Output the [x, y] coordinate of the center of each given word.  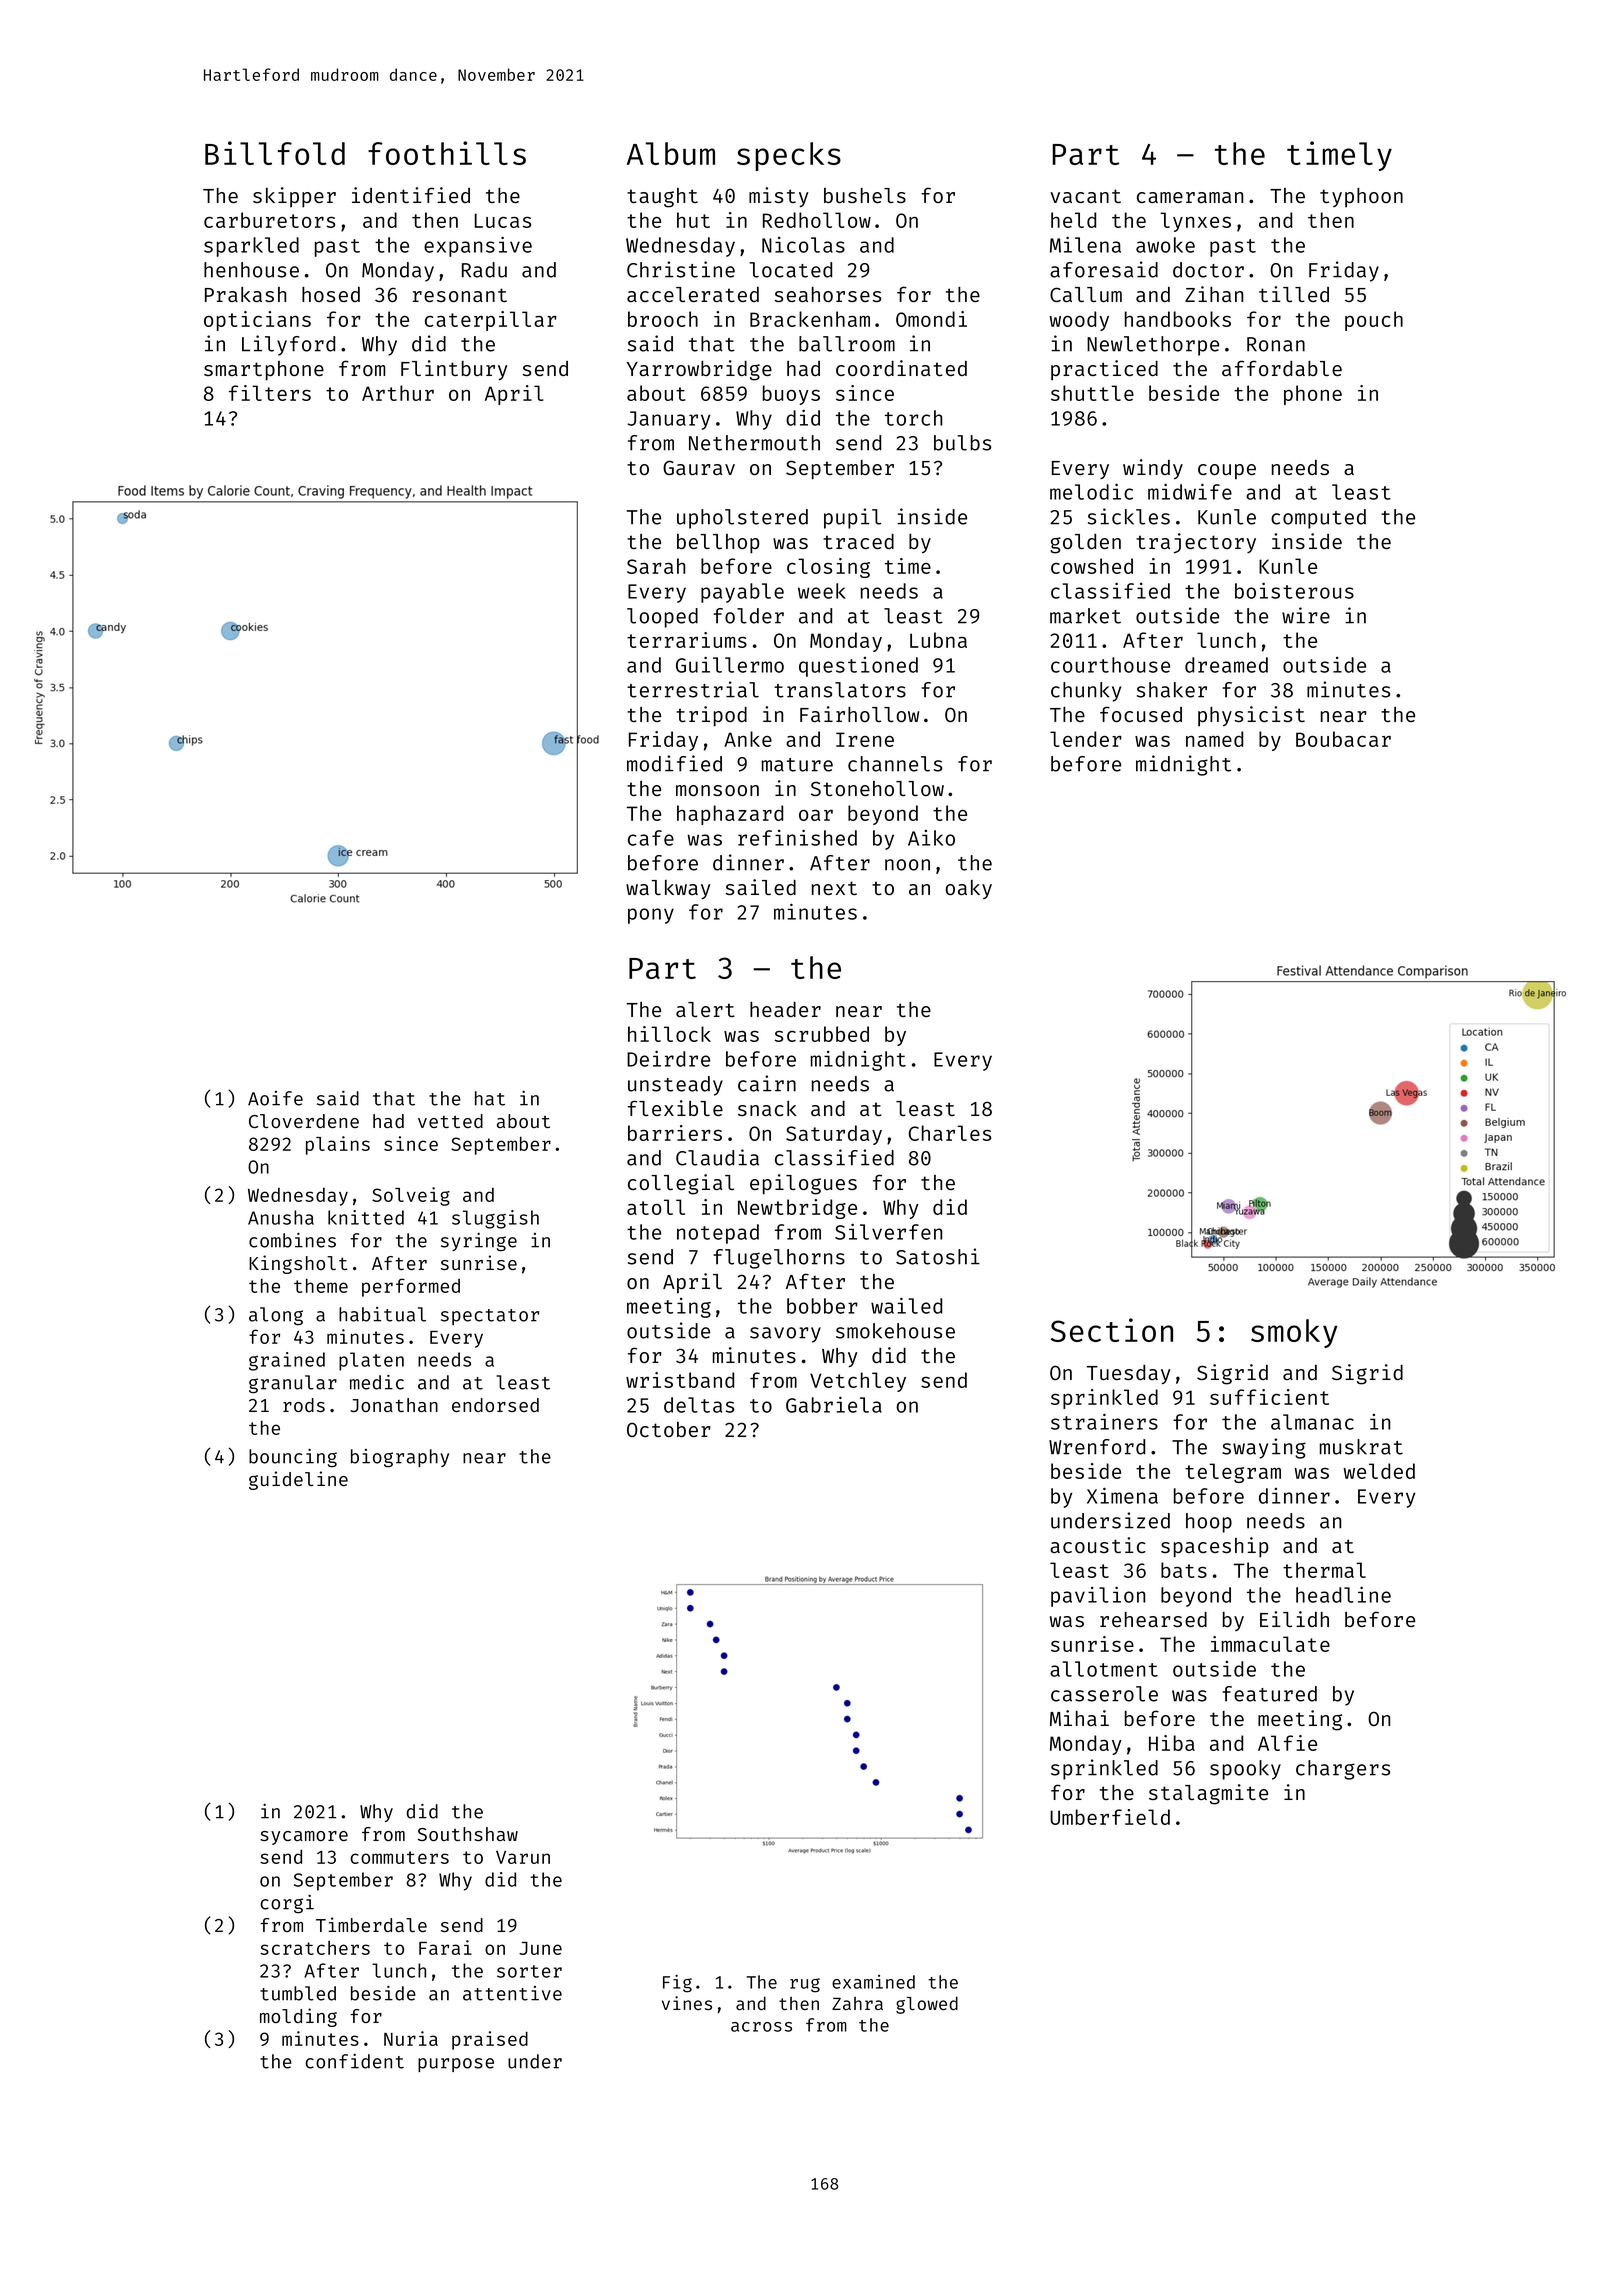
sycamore [304, 1838]
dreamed [1226, 665]
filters [270, 393]
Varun [523, 1857]
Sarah [656, 566]
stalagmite [1208, 1794]
